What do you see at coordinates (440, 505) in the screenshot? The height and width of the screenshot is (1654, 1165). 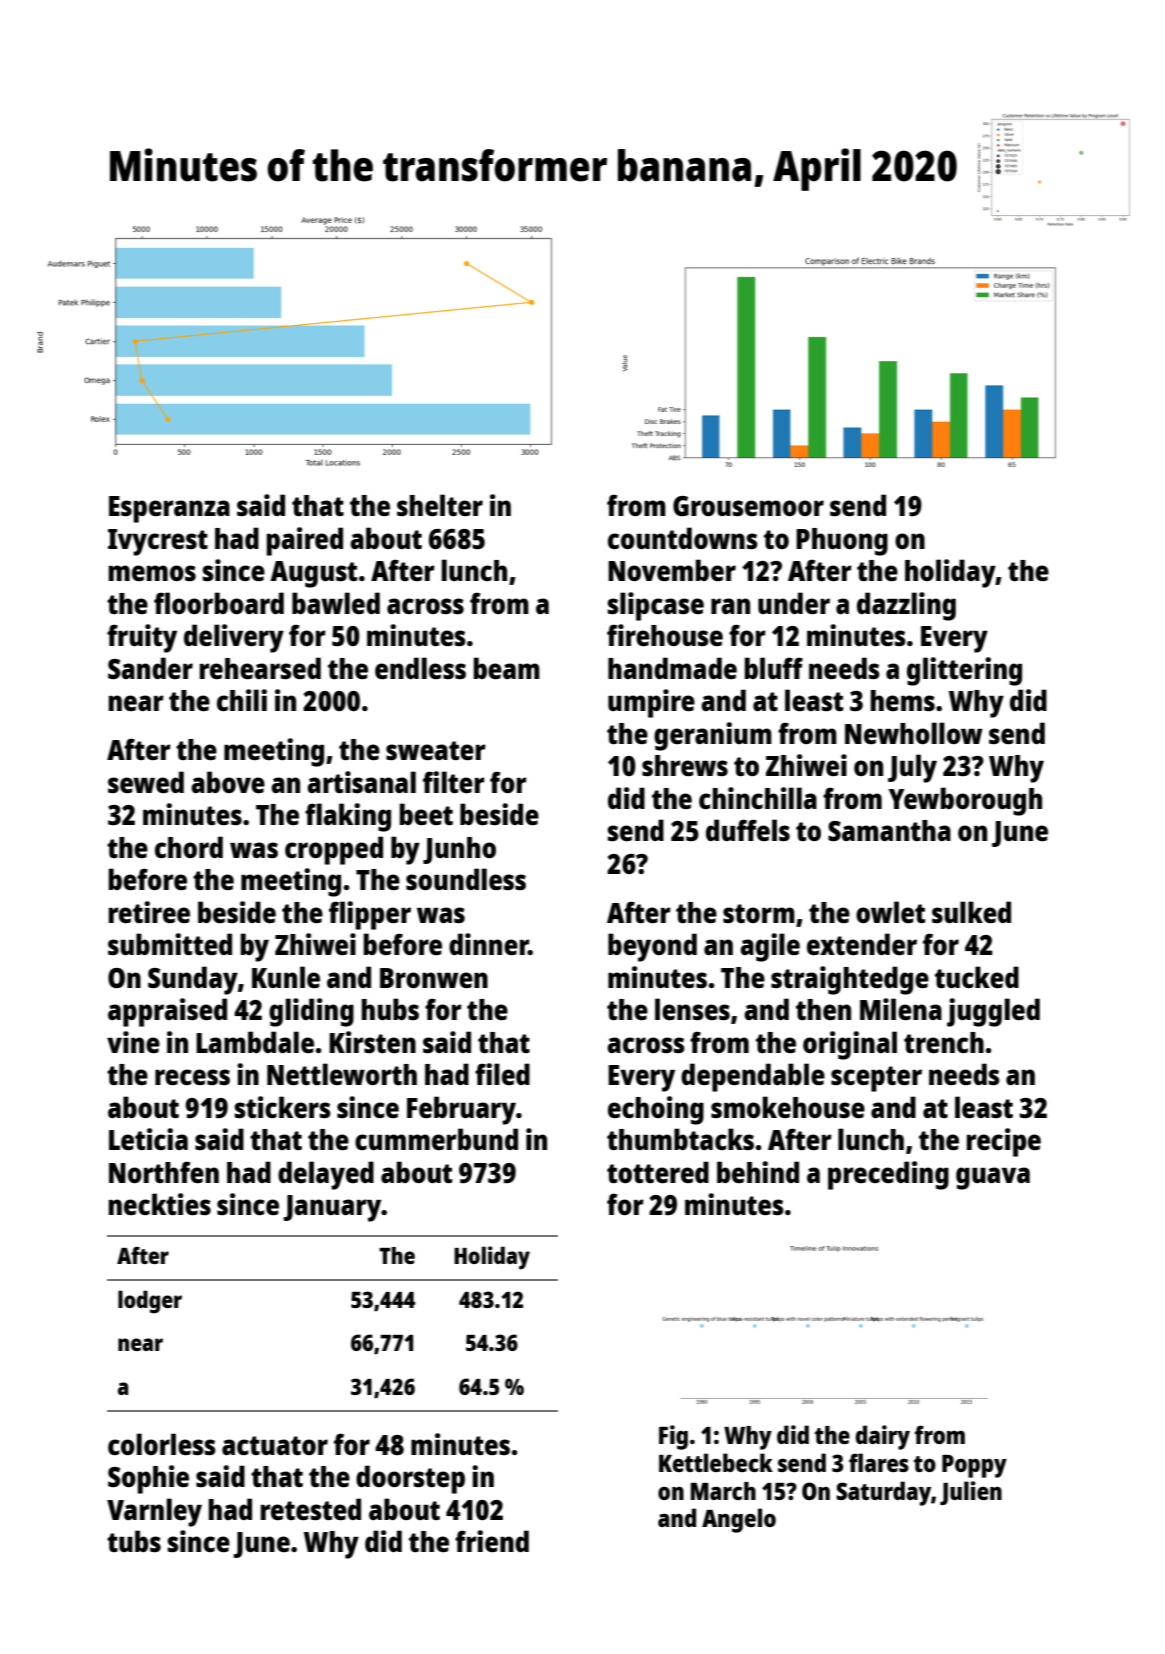 I see `shelter` at bounding box center [440, 505].
